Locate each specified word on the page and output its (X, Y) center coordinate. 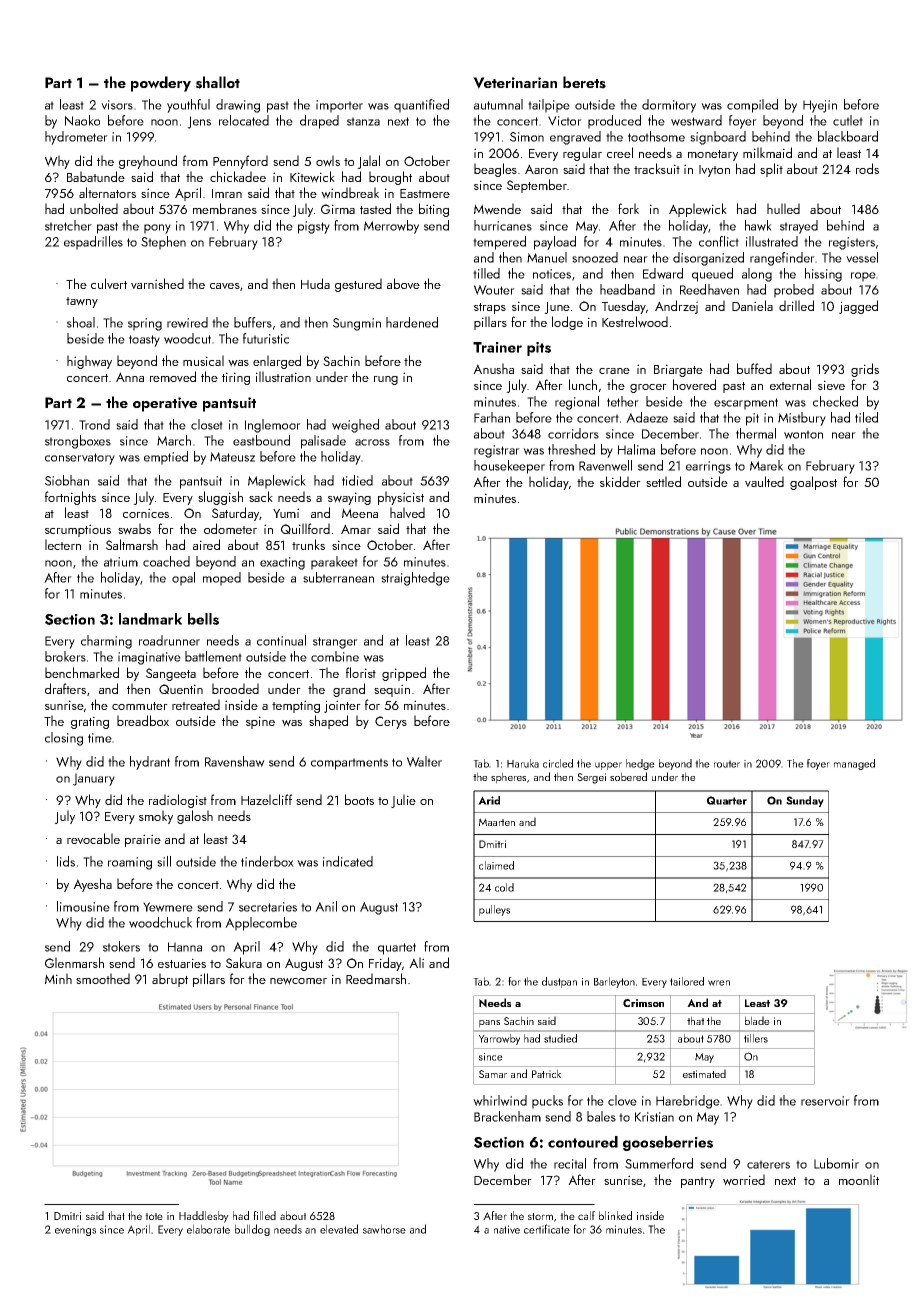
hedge (640, 764)
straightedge (415, 579)
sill (164, 861)
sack (261, 496)
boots (359, 799)
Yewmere (168, 907)
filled (264, 1215)
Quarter (727, 800)
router (727, 764)
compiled (752, 106)
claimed (496, 865)
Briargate (678, 370)
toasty (144, 341)
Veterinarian (515, 83)
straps (490, 308)
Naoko (82, 120)
